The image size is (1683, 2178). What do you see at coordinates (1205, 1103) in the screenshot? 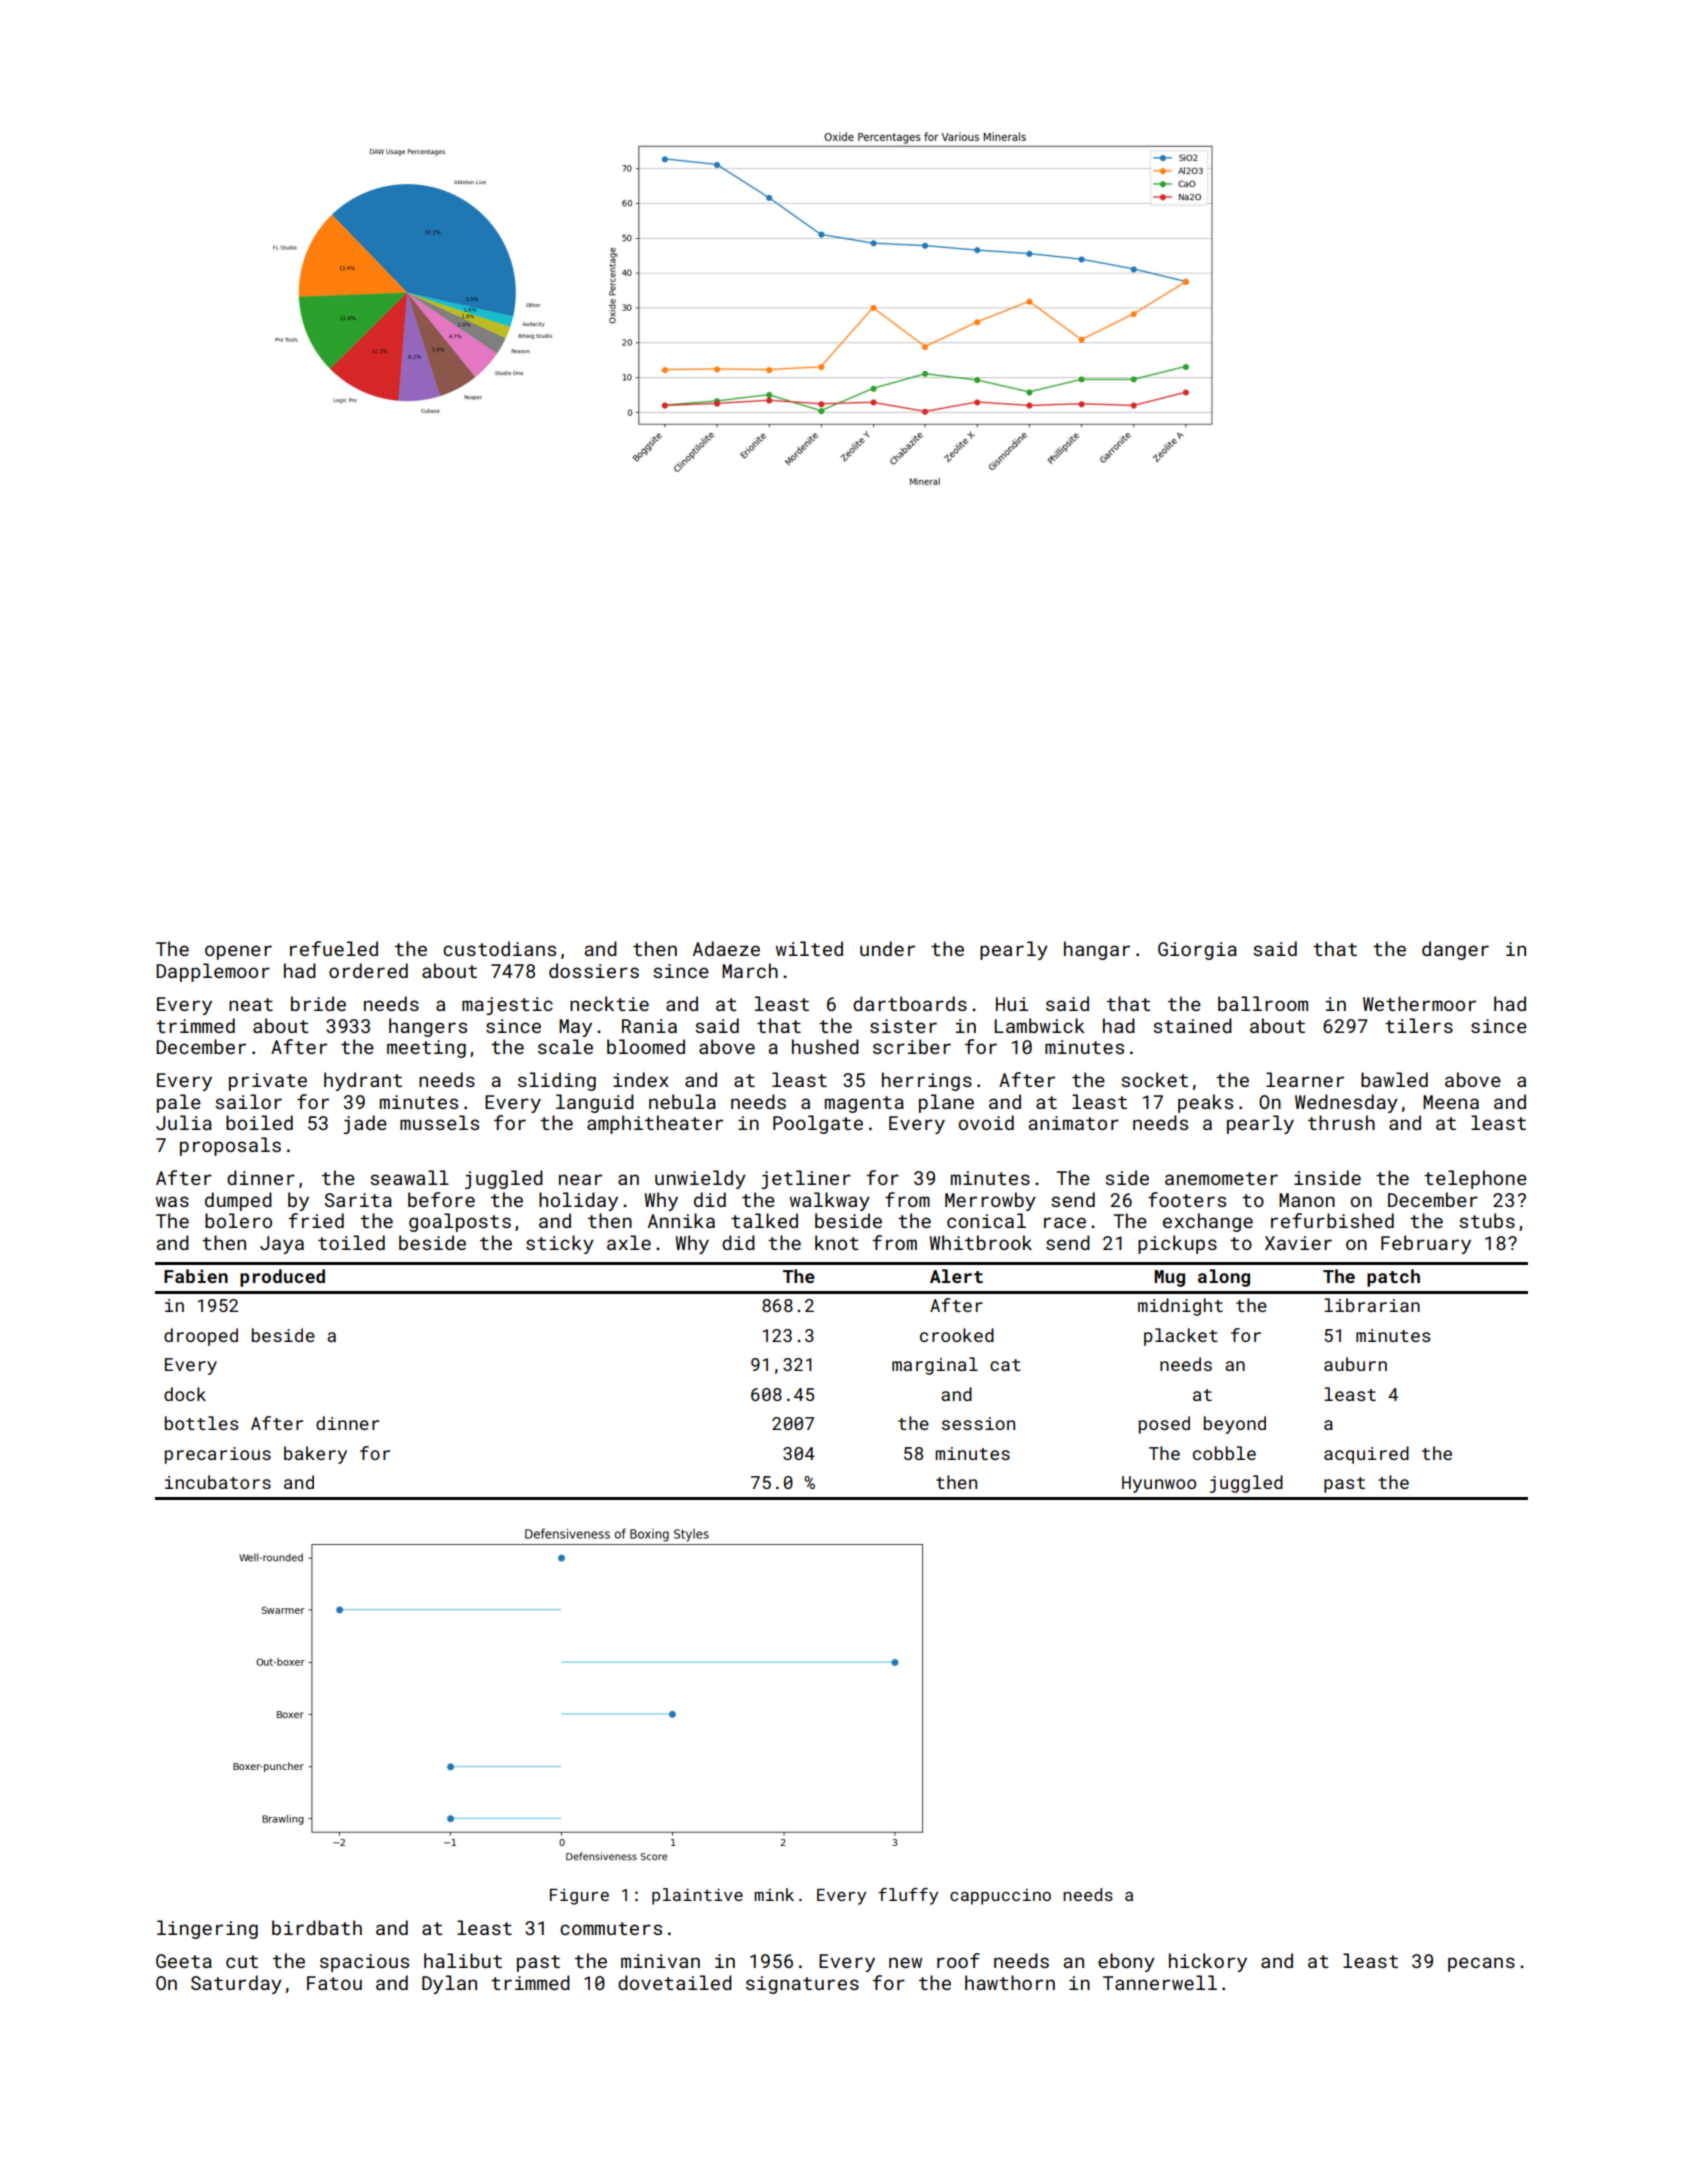
I see `peaks` at bounding box center [1205, 1103].
